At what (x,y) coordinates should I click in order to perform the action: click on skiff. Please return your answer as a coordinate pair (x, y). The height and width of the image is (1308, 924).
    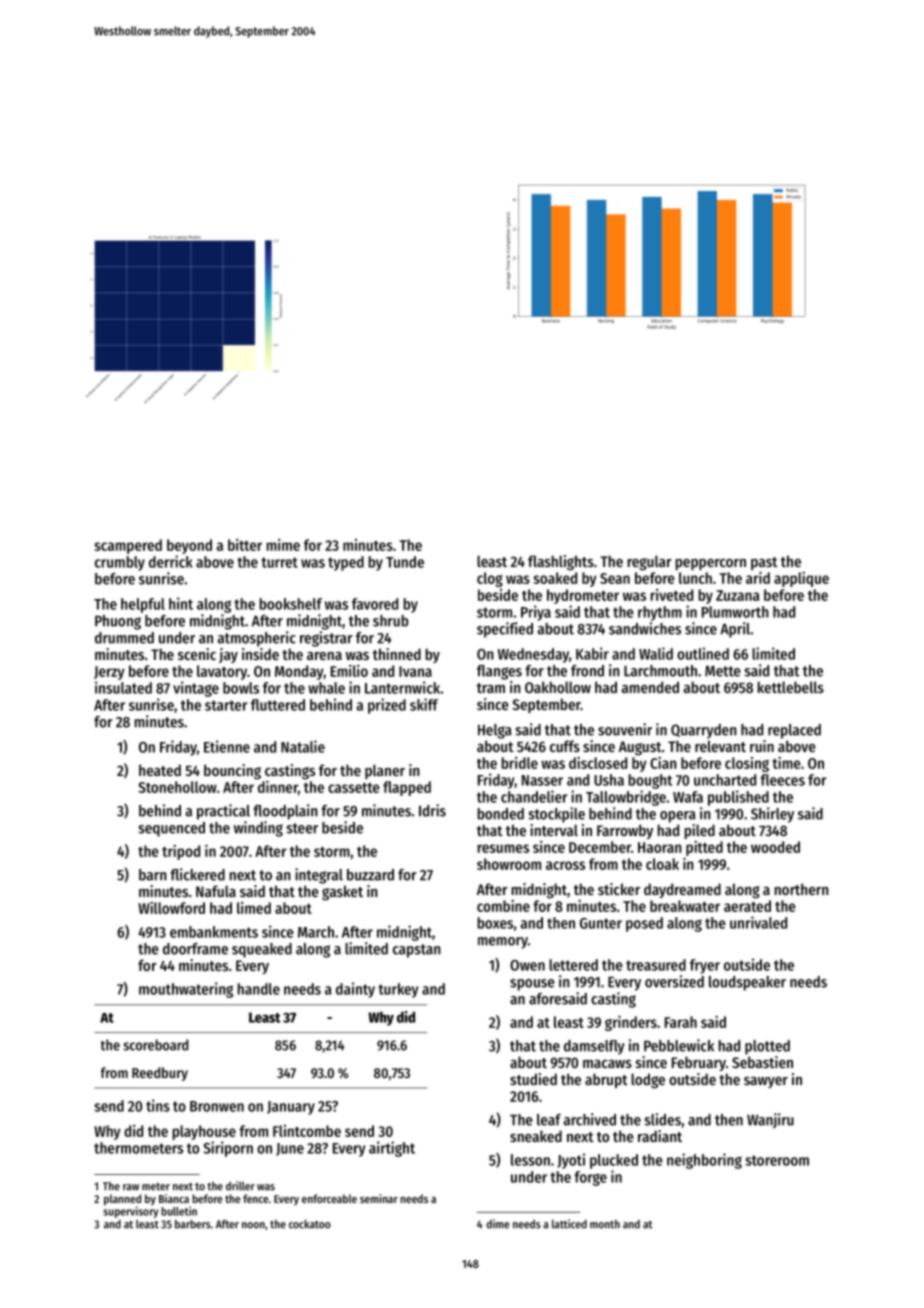
    Looking at the image, I should click on (424, 704).
